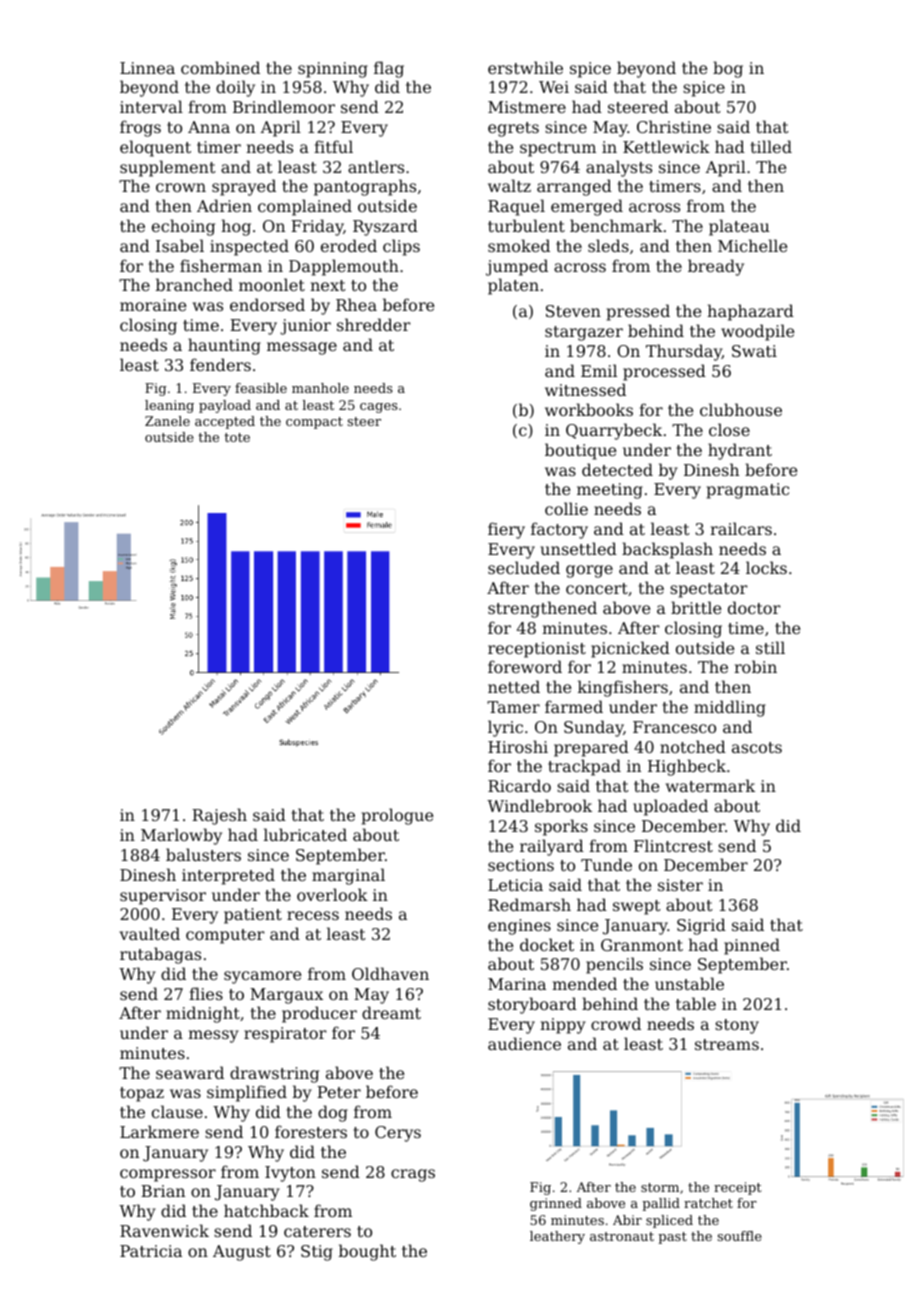 Image resolution: width=924 pixels, height=1314 pixels. Describe the element at coordinates (525, 67) in the image. I see `erstwhile` at that location.
